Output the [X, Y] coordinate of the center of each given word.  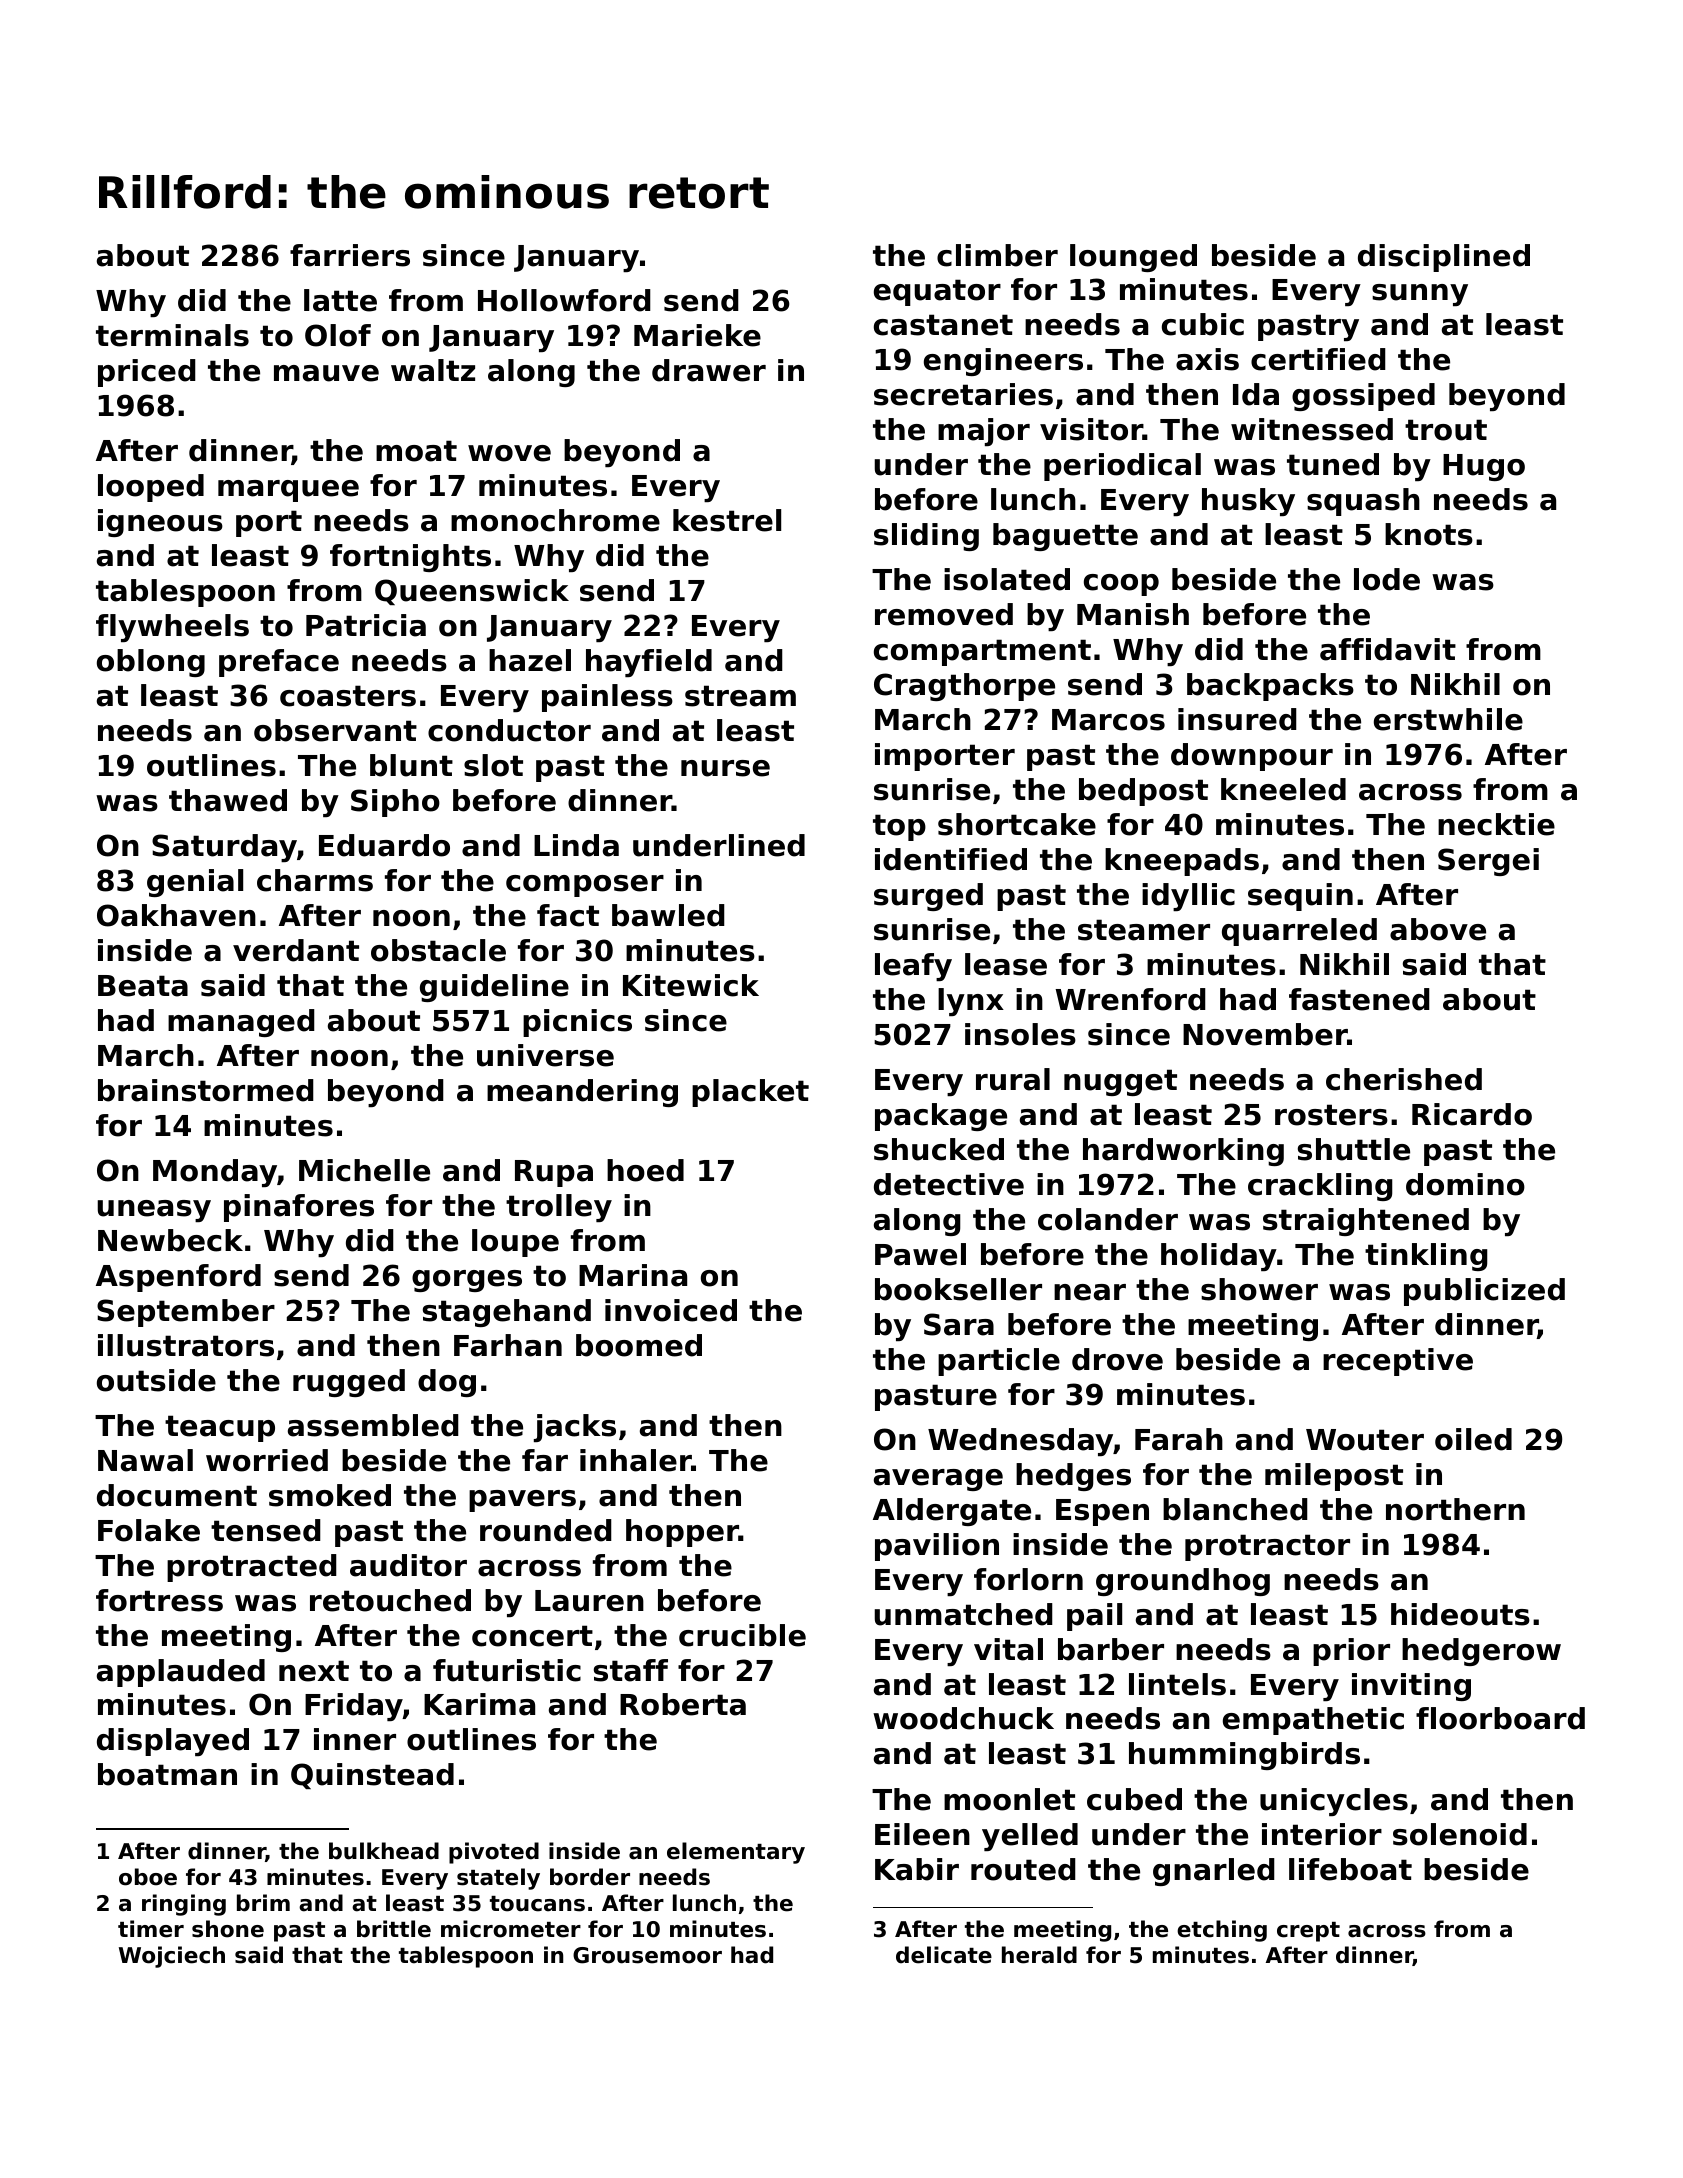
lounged [1133, 258]
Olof [338, 335]
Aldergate [952, 1512]
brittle [394, 1929]
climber [997, 255]
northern [1455, 1509]
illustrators [186, 1345]
